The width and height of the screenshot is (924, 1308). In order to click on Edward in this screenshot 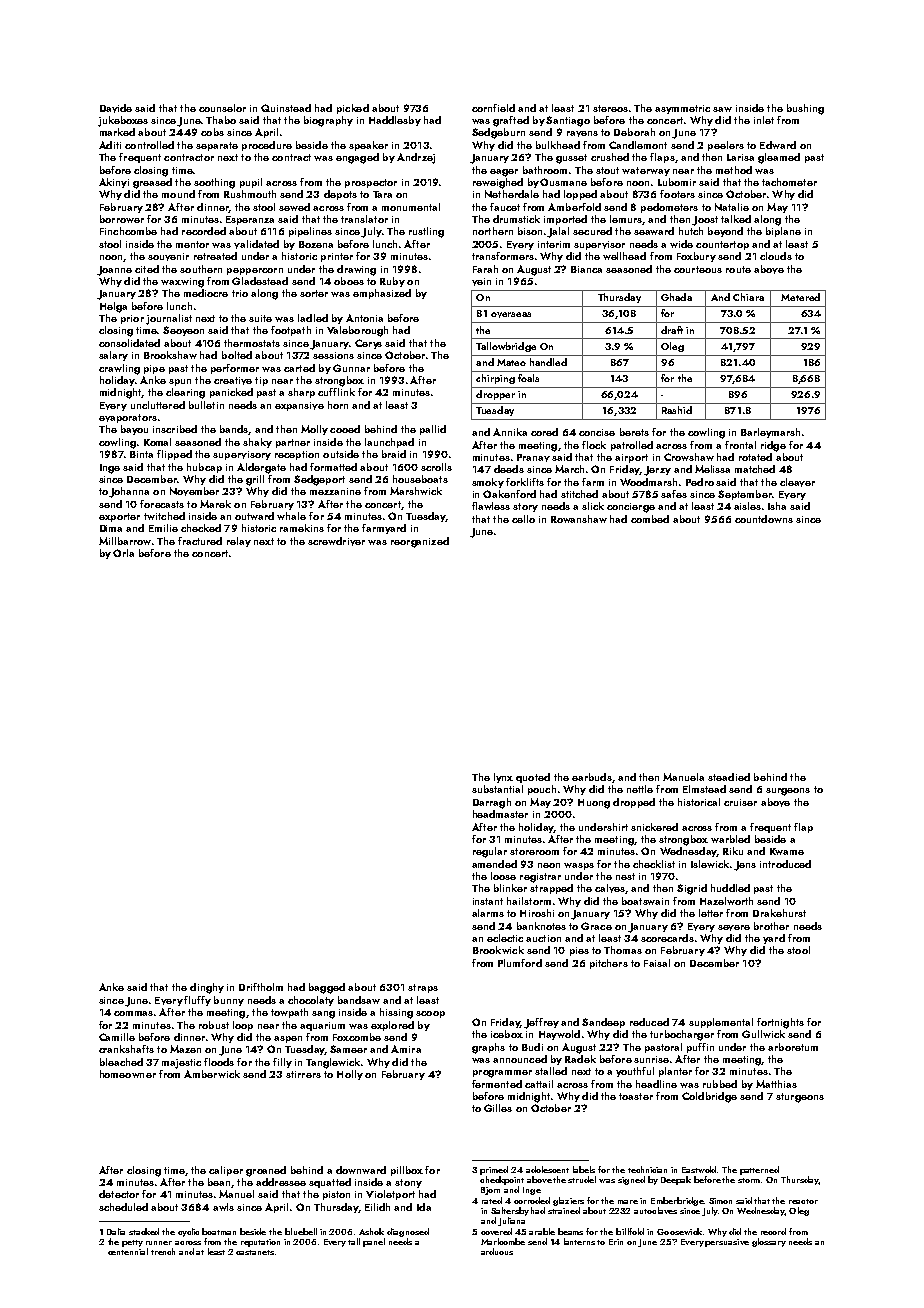, I will do `click(778, 145)`.
